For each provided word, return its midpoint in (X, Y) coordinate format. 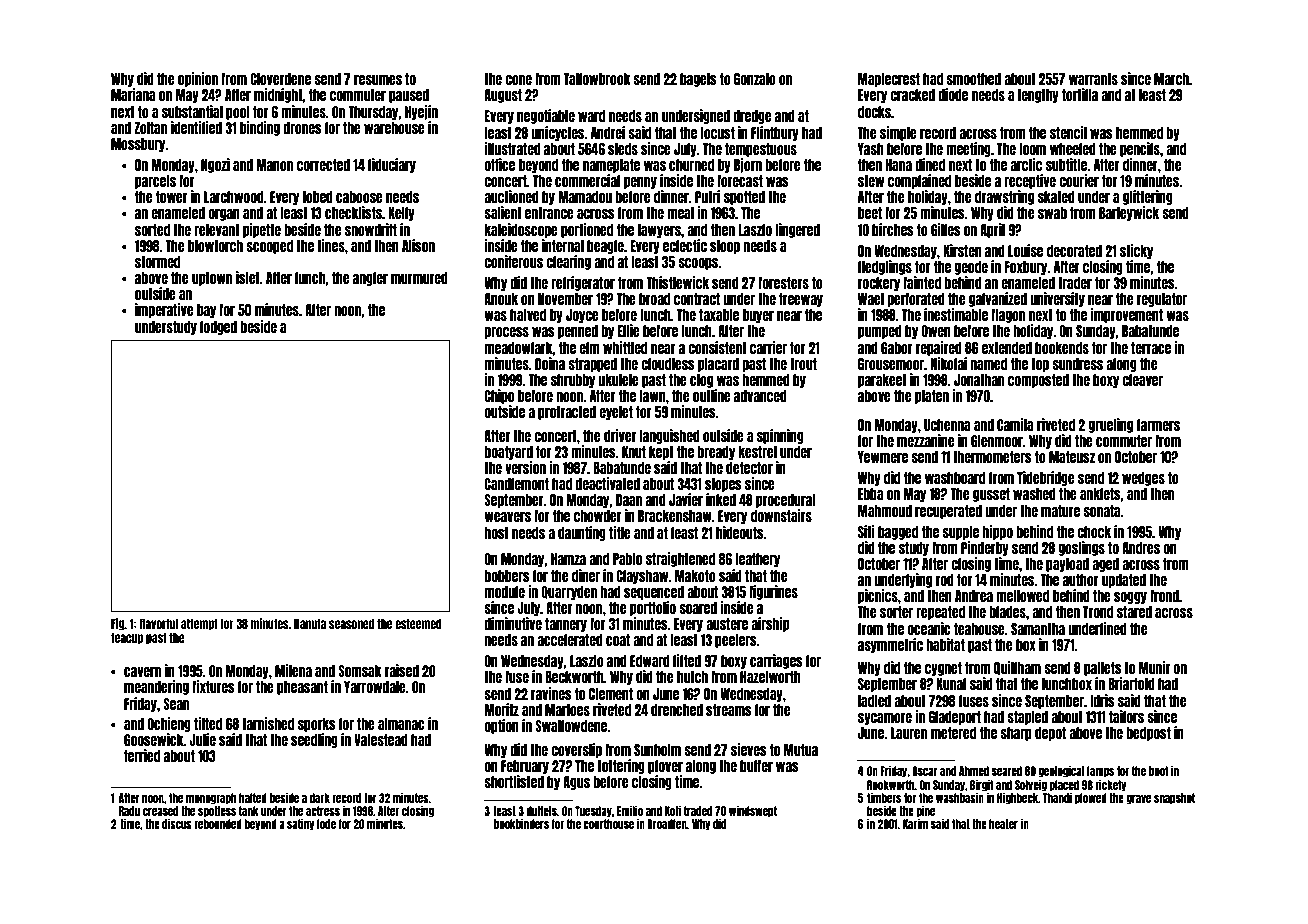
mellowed (1022, 596)
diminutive (513, 623)
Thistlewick (677, 282)
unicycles (557, 133)
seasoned (351, 624)
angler (370, 279)
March (1171, 79)
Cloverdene (280, 79)
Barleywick (1129, 213)
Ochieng (169, 724)
